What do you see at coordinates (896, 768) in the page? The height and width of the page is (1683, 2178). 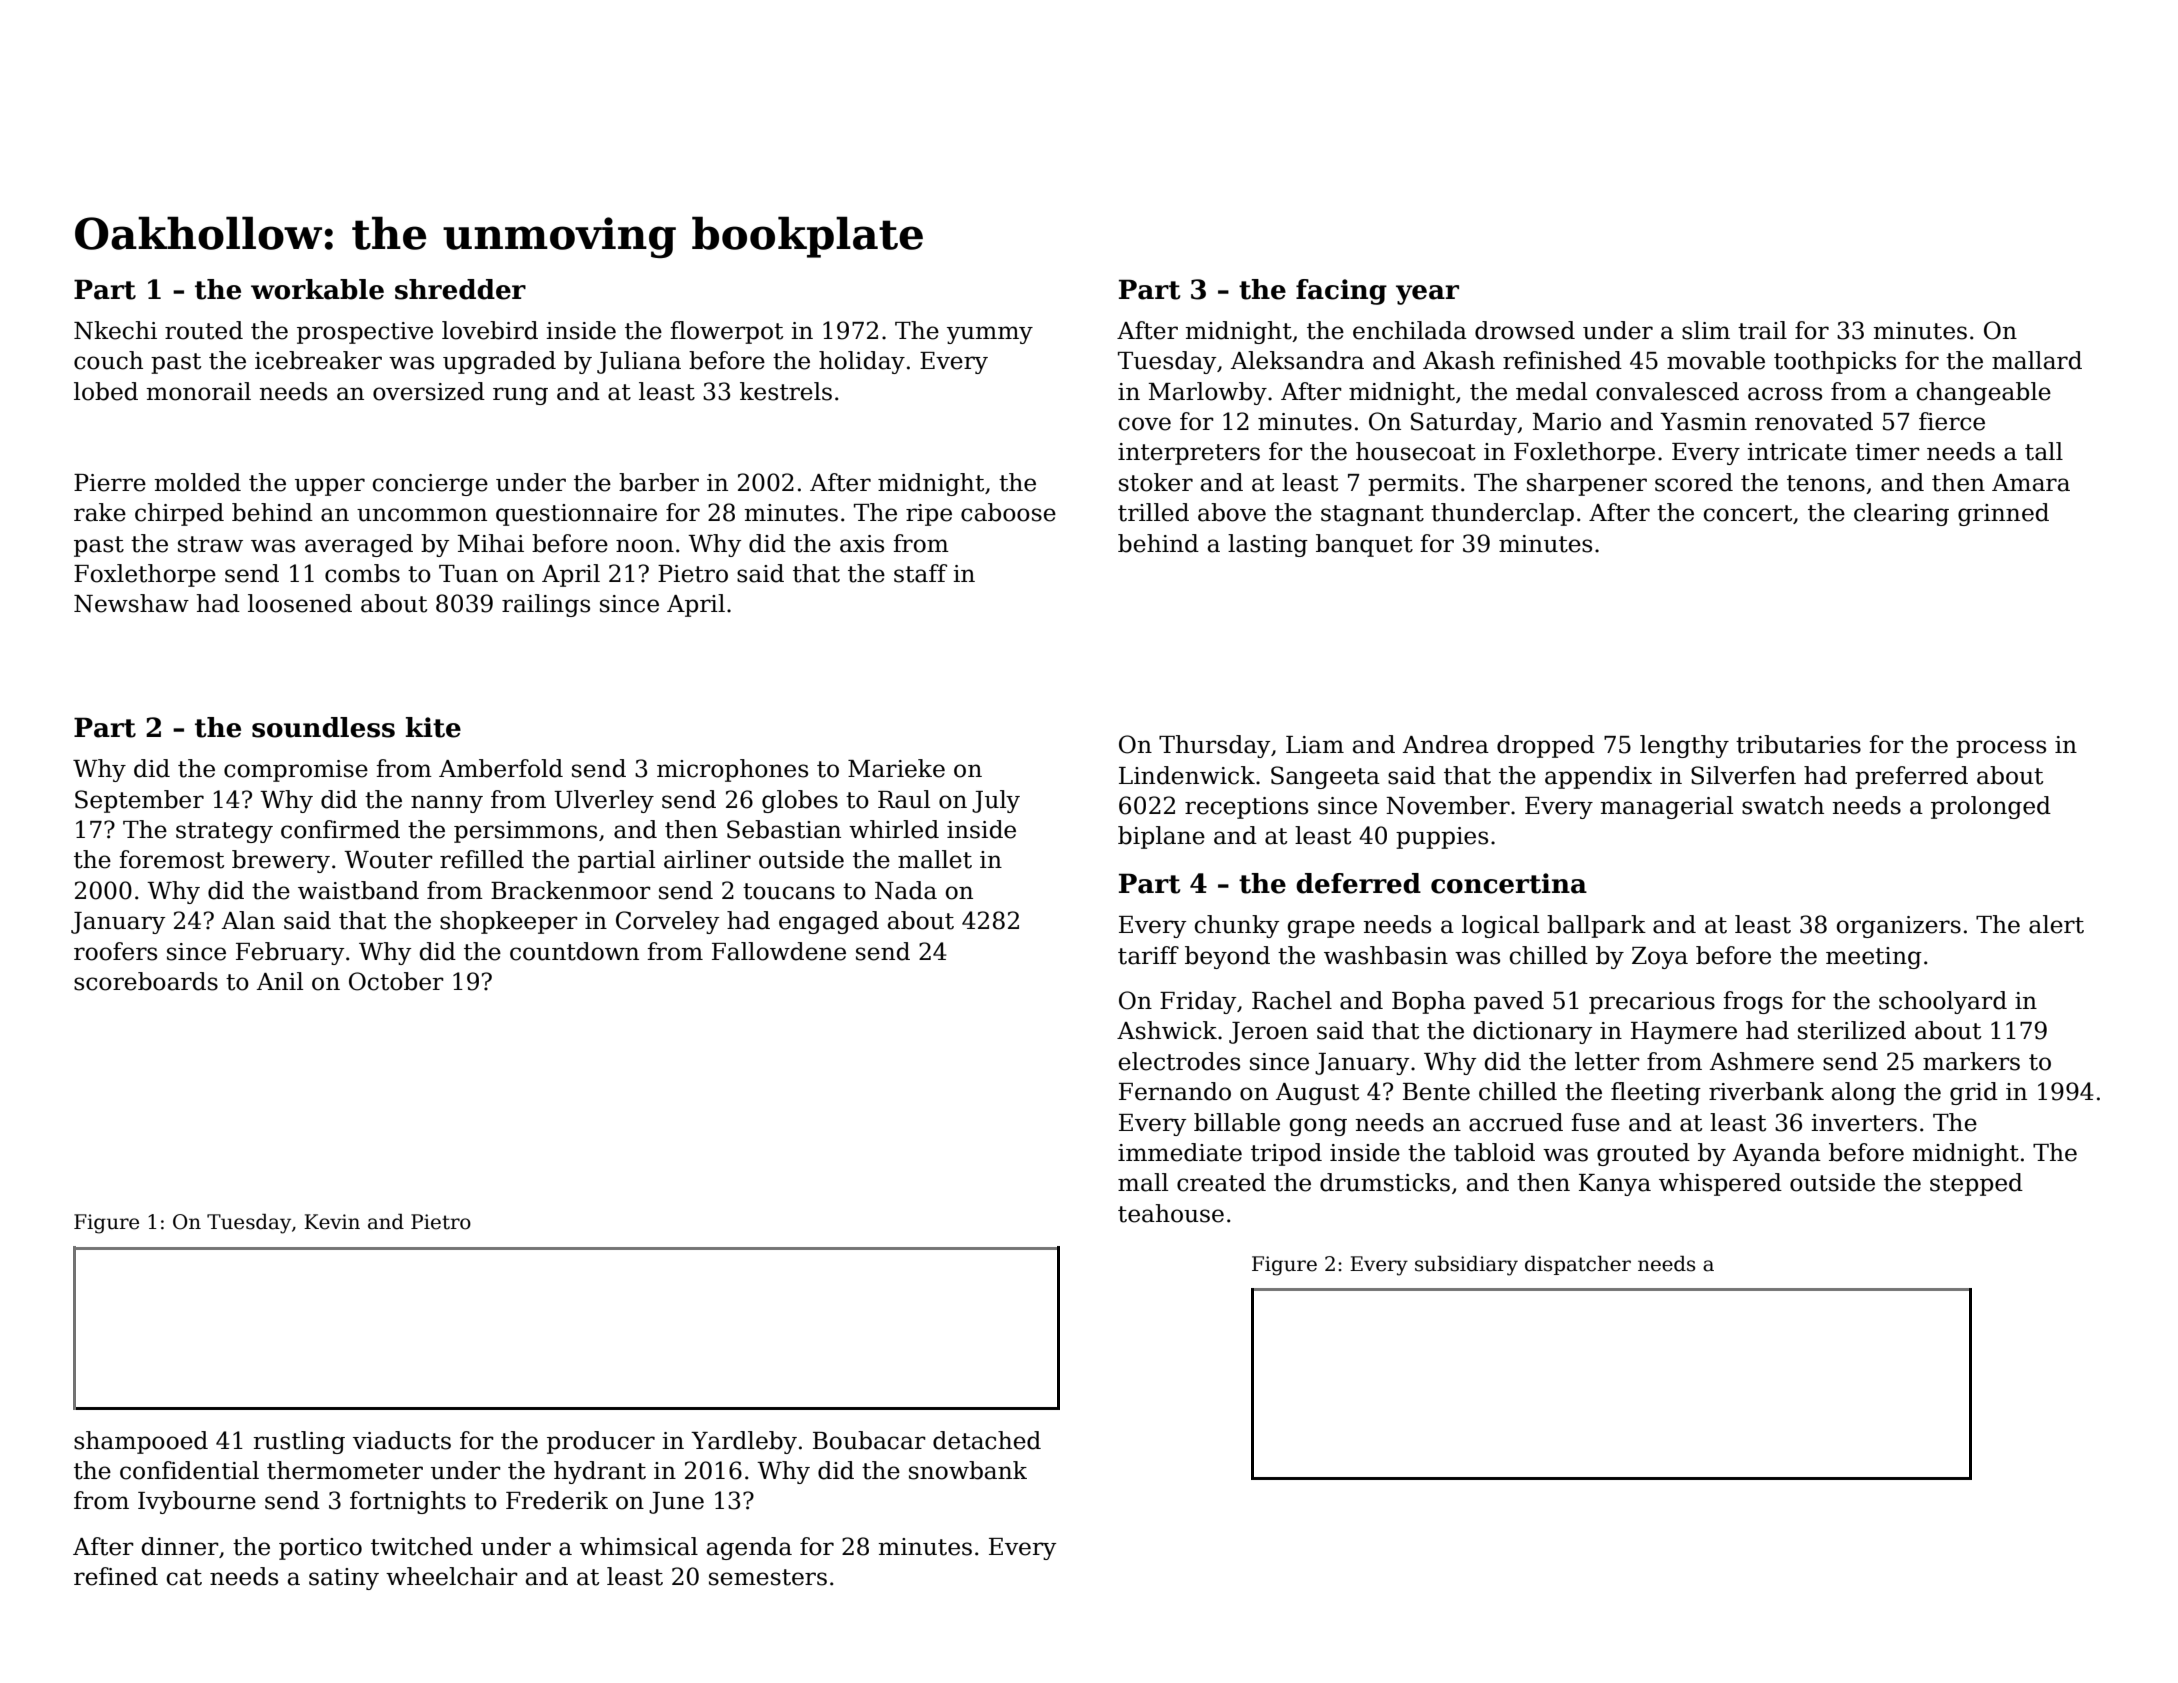 I see `Marieke` at bounding box center [896, 768].
